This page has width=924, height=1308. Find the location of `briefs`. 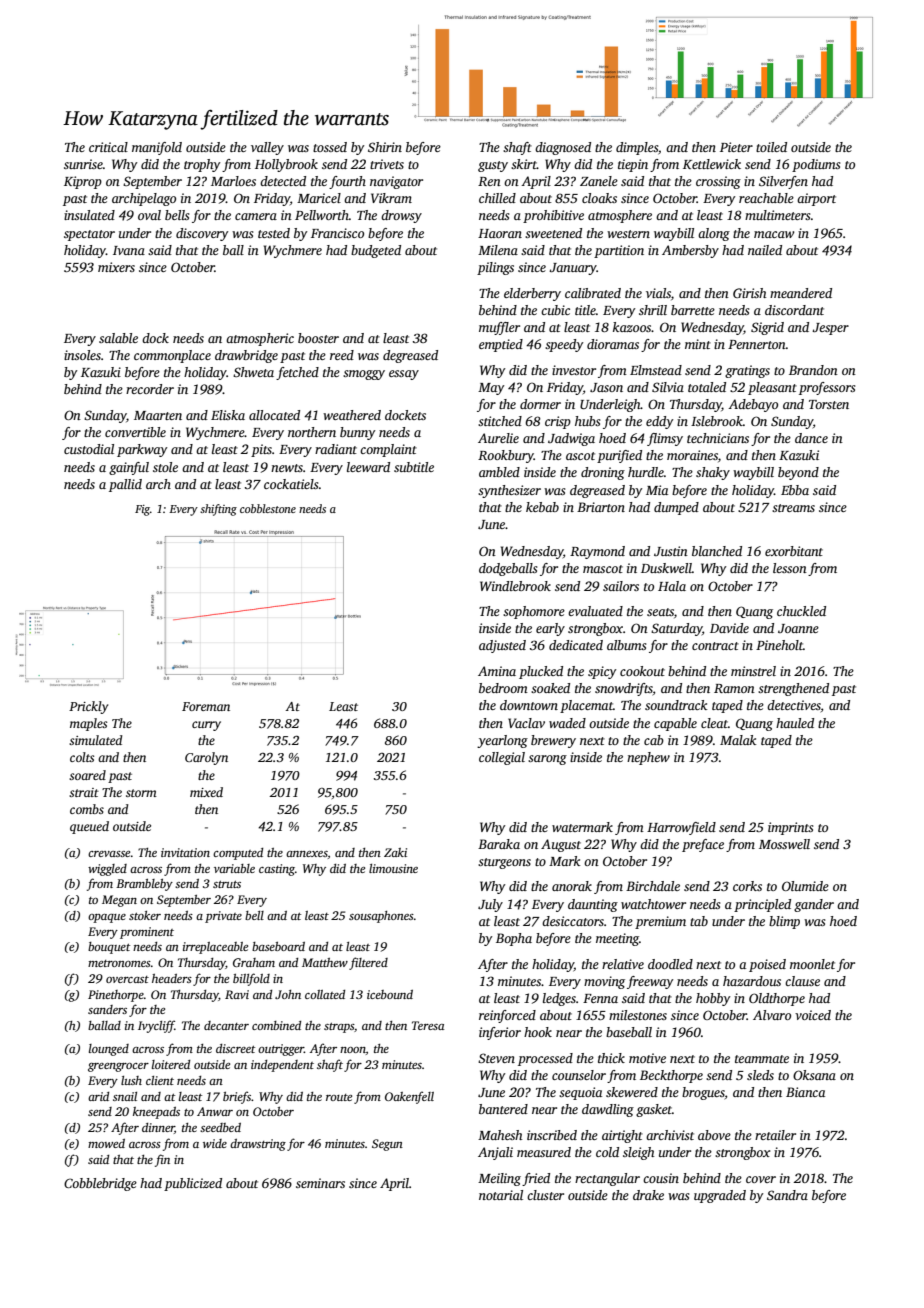

briefs is located at coordinates (237, 1097).
